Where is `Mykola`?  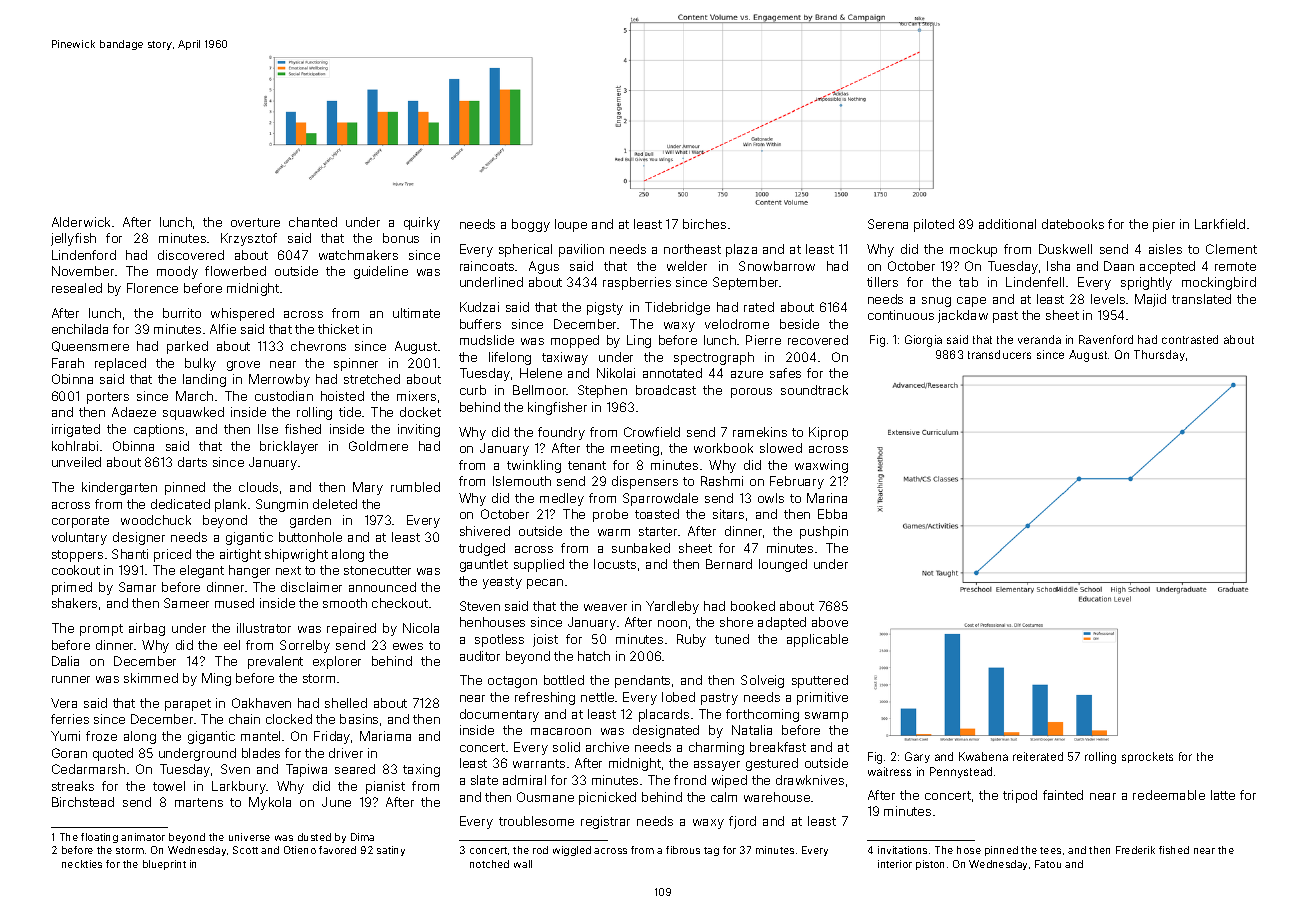 Mykola is located at coordinates (270, 803).
